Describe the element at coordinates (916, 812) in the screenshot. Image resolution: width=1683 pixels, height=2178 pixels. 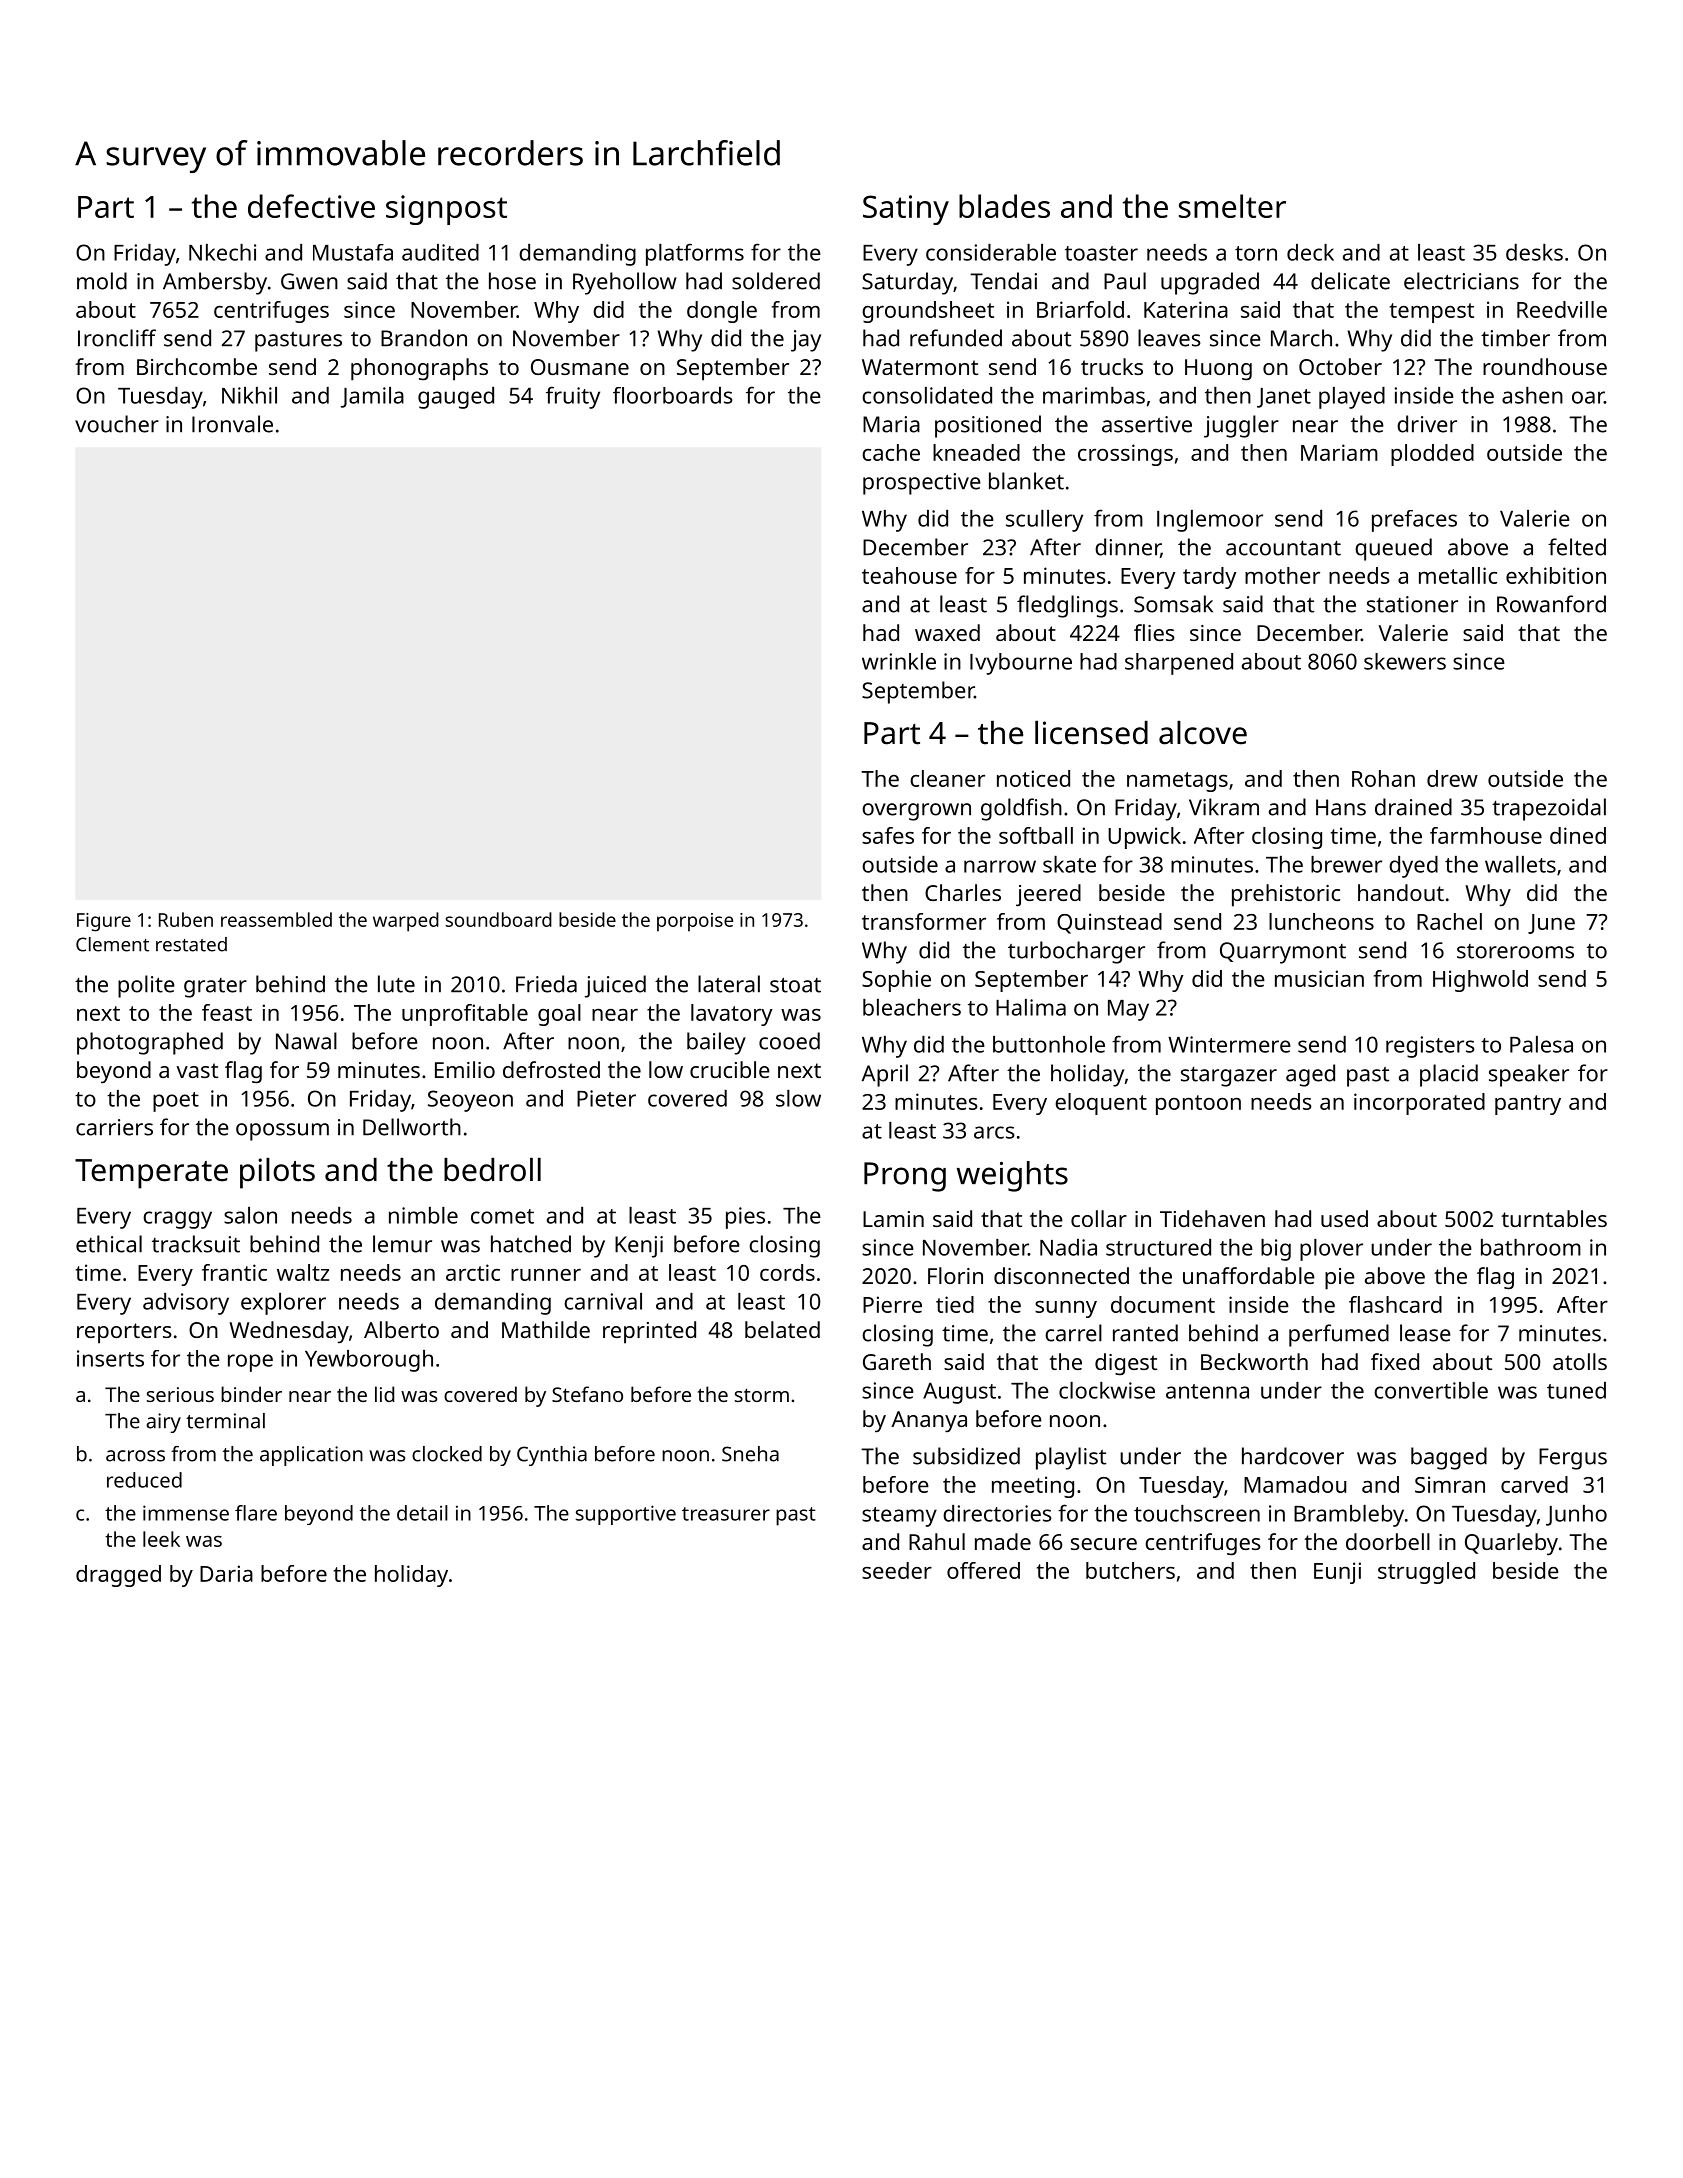
I see `overgrown` at that location.
